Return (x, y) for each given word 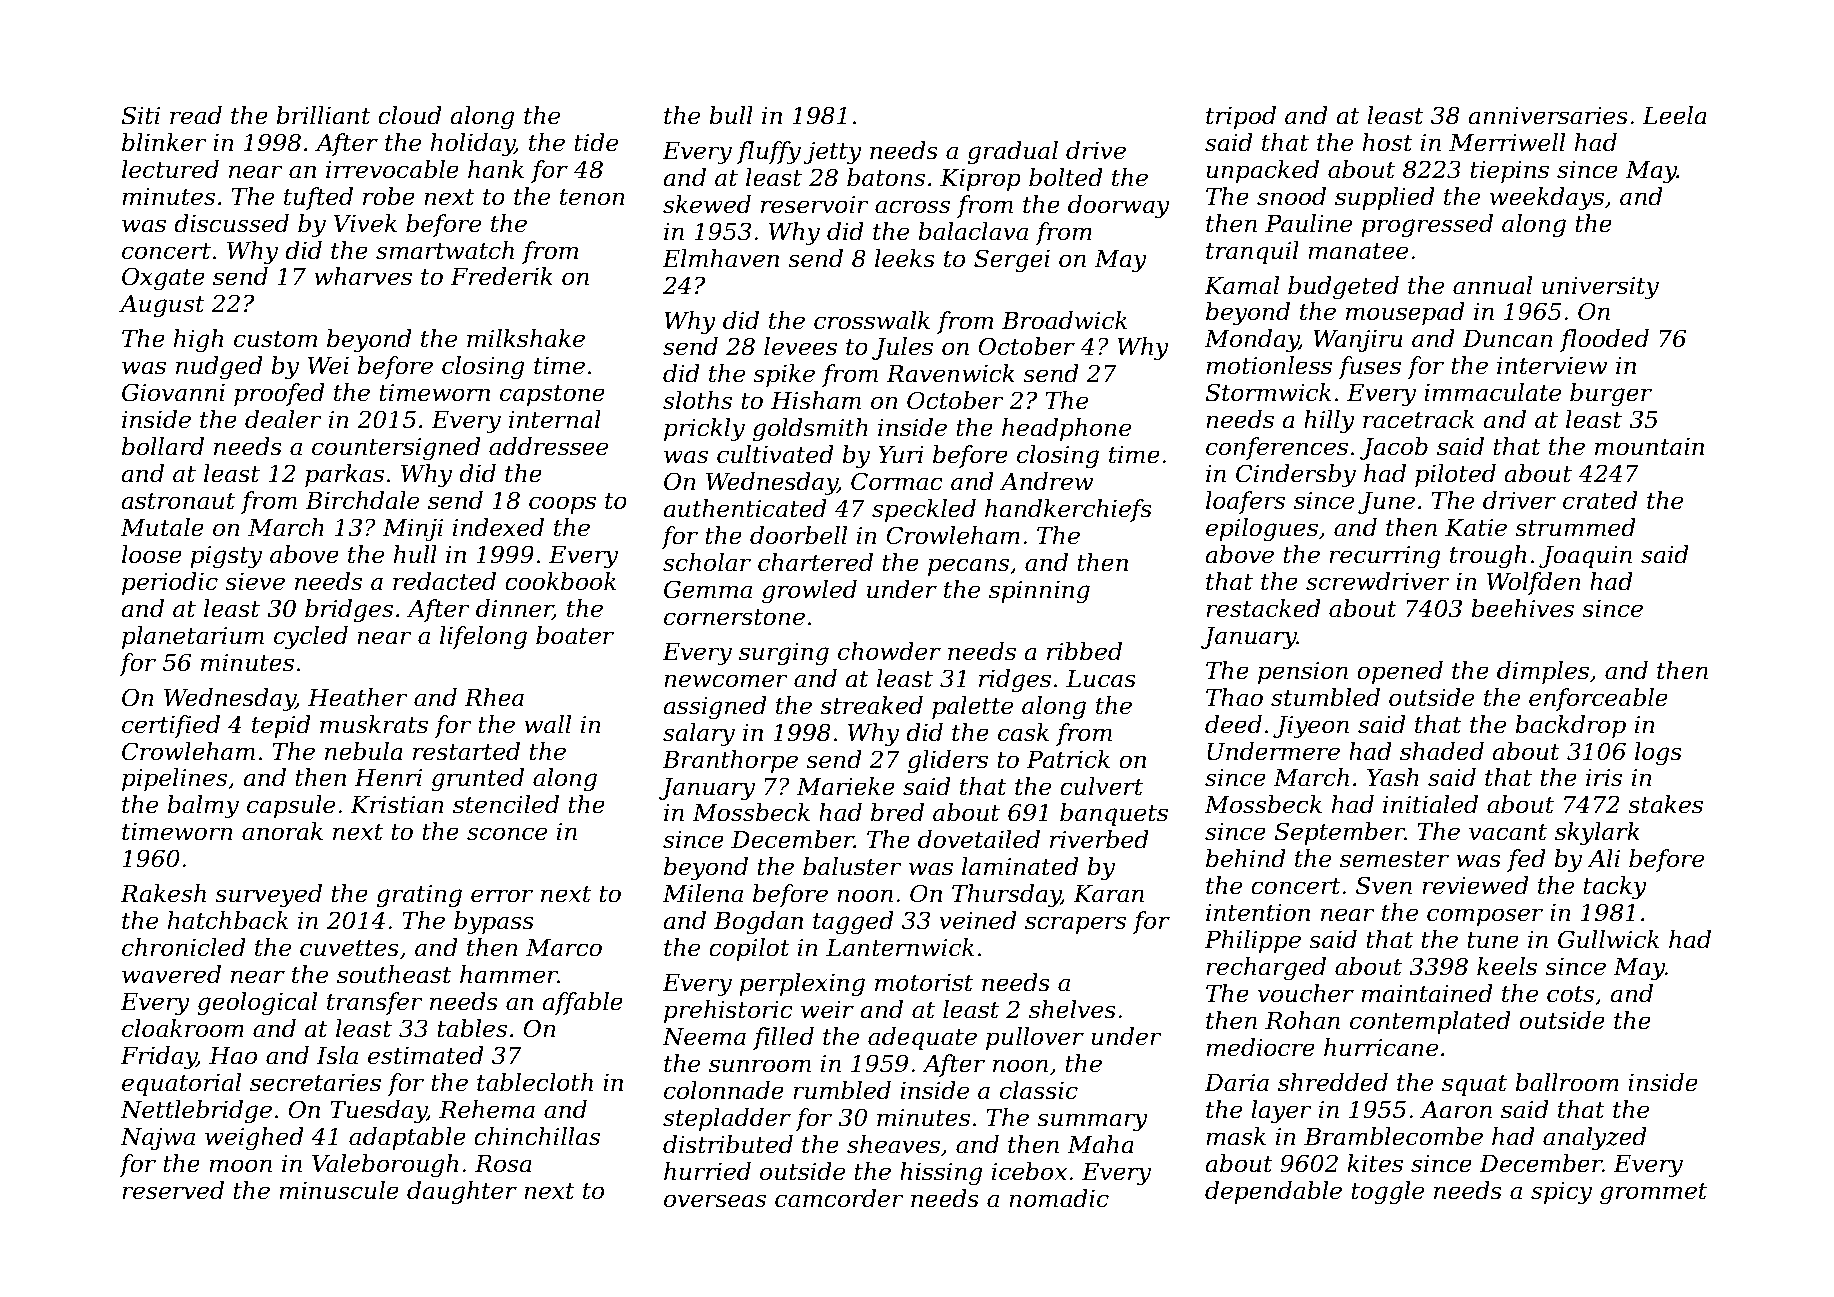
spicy (1561, 1193)
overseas (715, 1201)
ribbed (1084, 651)
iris (1604, 778)
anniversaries (1548, 116)
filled (783, 1038)
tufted (318, 198)
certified (171, 726)
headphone (1066, 429)
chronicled (184, 947)
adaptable (407, 1138)
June (1386, 503)
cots (1570, 994)
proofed (279, 394)
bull (731, 115)
